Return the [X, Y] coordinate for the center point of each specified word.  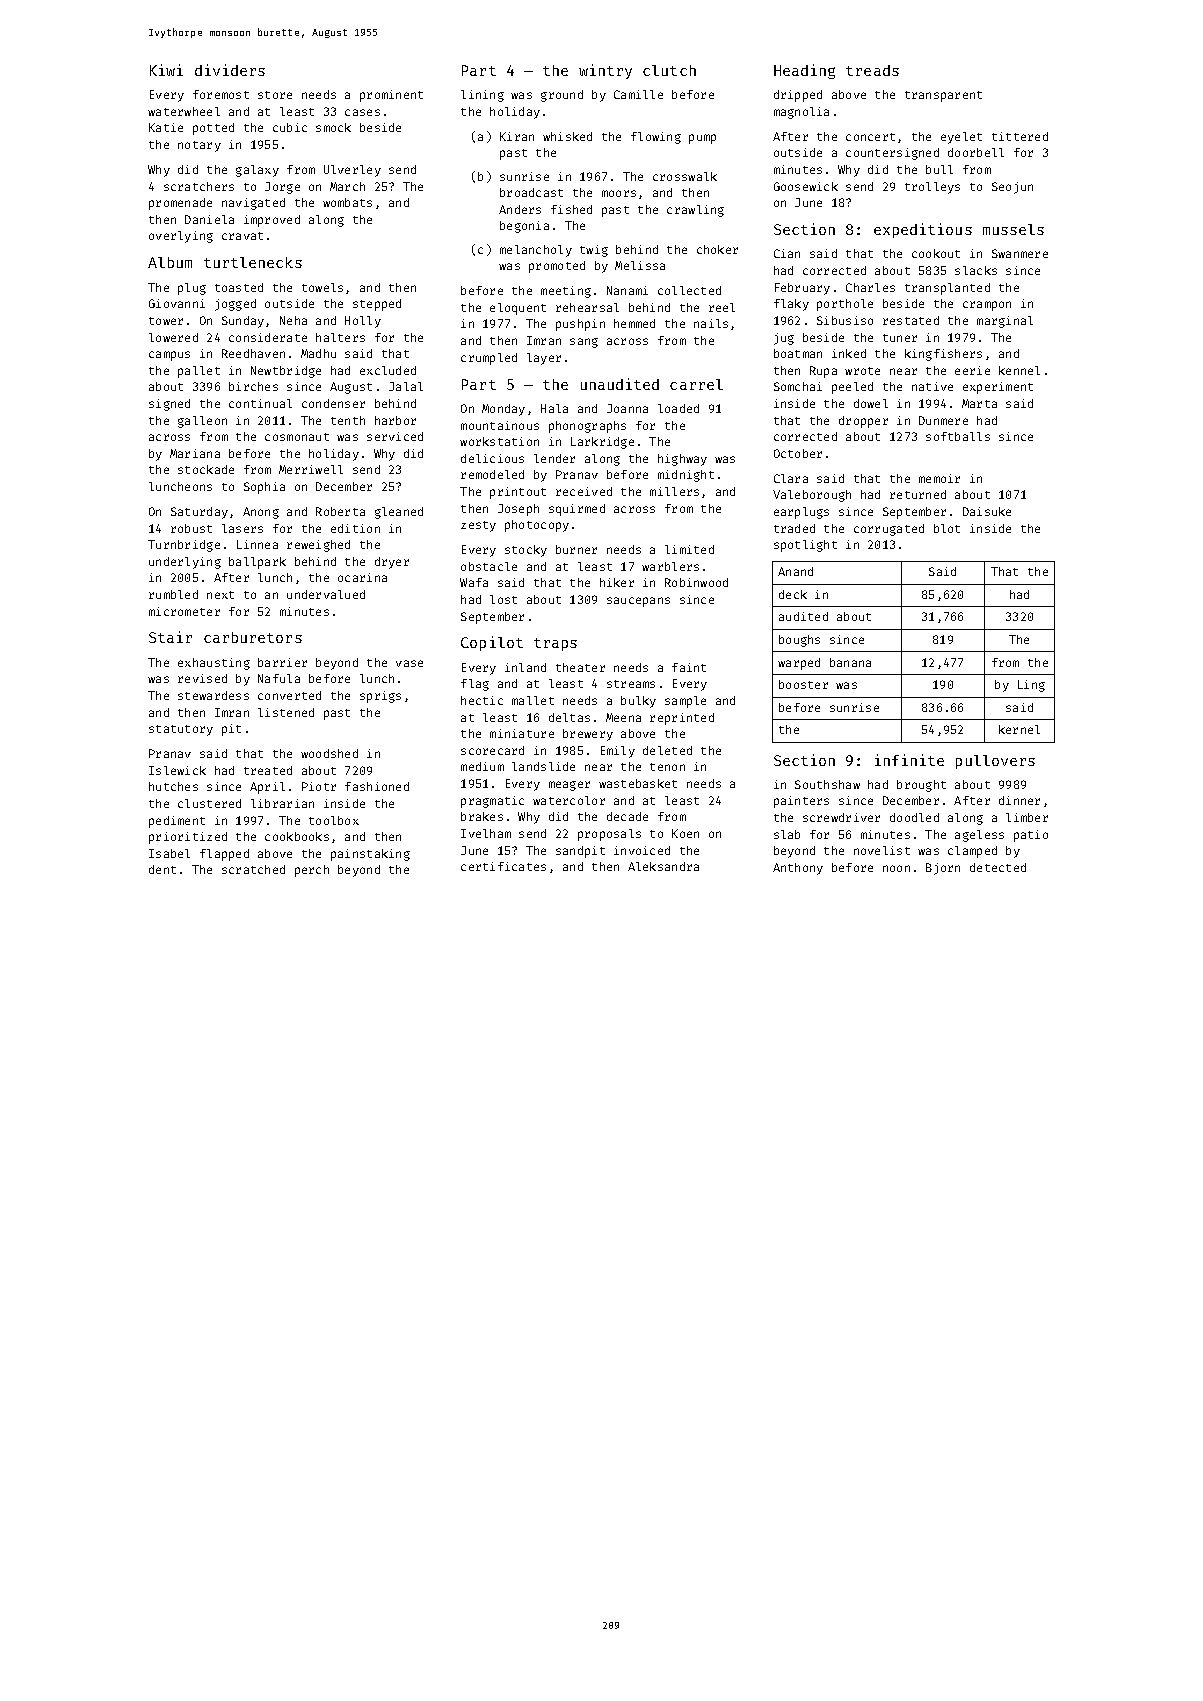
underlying [185, 563]
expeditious [923, 230]
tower [166, 321]
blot [947, 528]
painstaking [370, 855]
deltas [569, 717]
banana [850, 662]
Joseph [518, 510]
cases [362, 112]
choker [717, 249]
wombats [347, 202]
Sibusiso [845, 320]
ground [562, 96]
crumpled [489, 359]
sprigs [380, 697]
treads [872, 70]
